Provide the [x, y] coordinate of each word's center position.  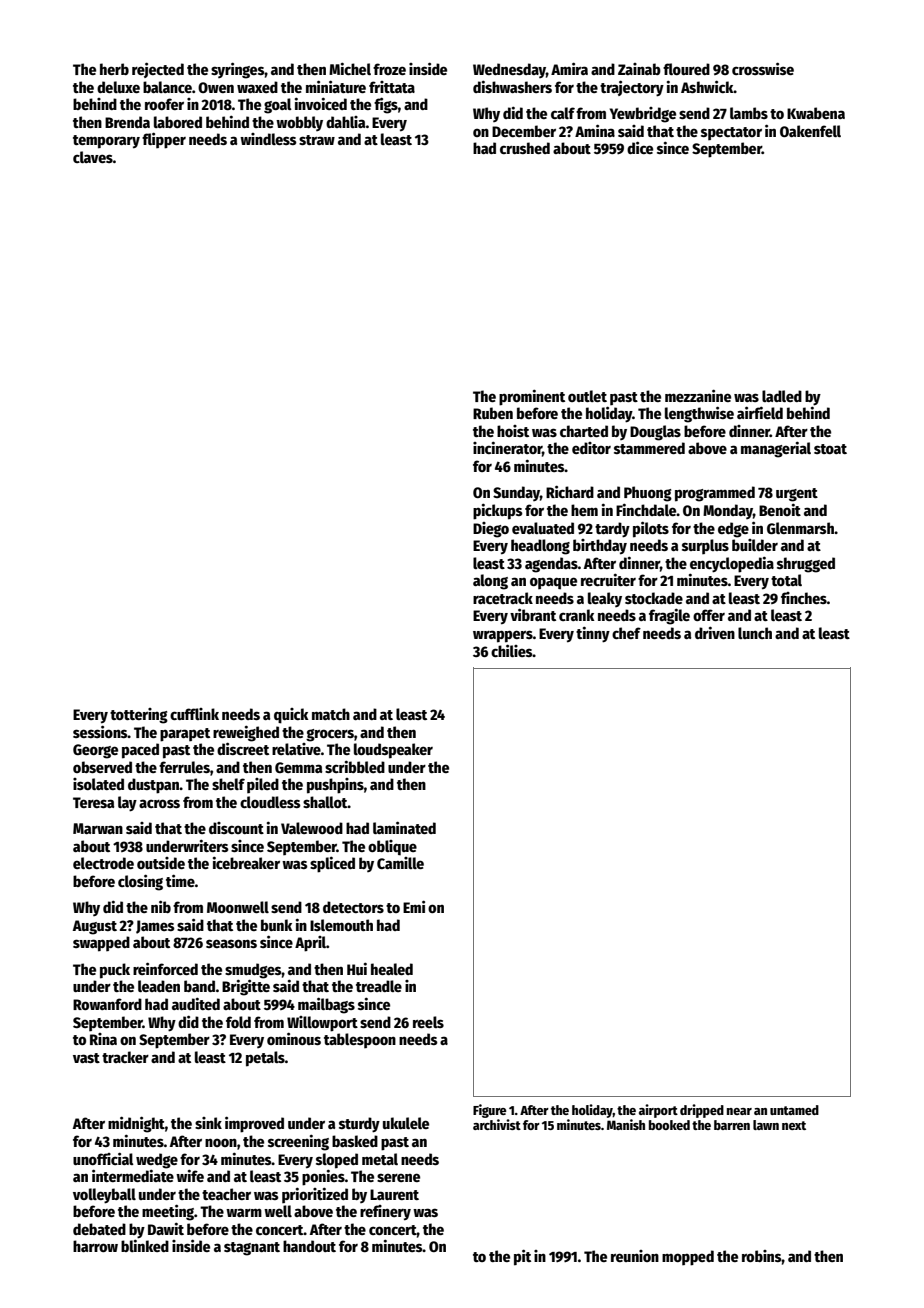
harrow [95, 1246]
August [95, 927]
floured [686, 69]
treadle [379, 986]
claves [93, 157]
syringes [237, 70]
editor [591, 448]
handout [309, 1246]
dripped [702, 1111]
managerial [776, 449]
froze [389, 69]
